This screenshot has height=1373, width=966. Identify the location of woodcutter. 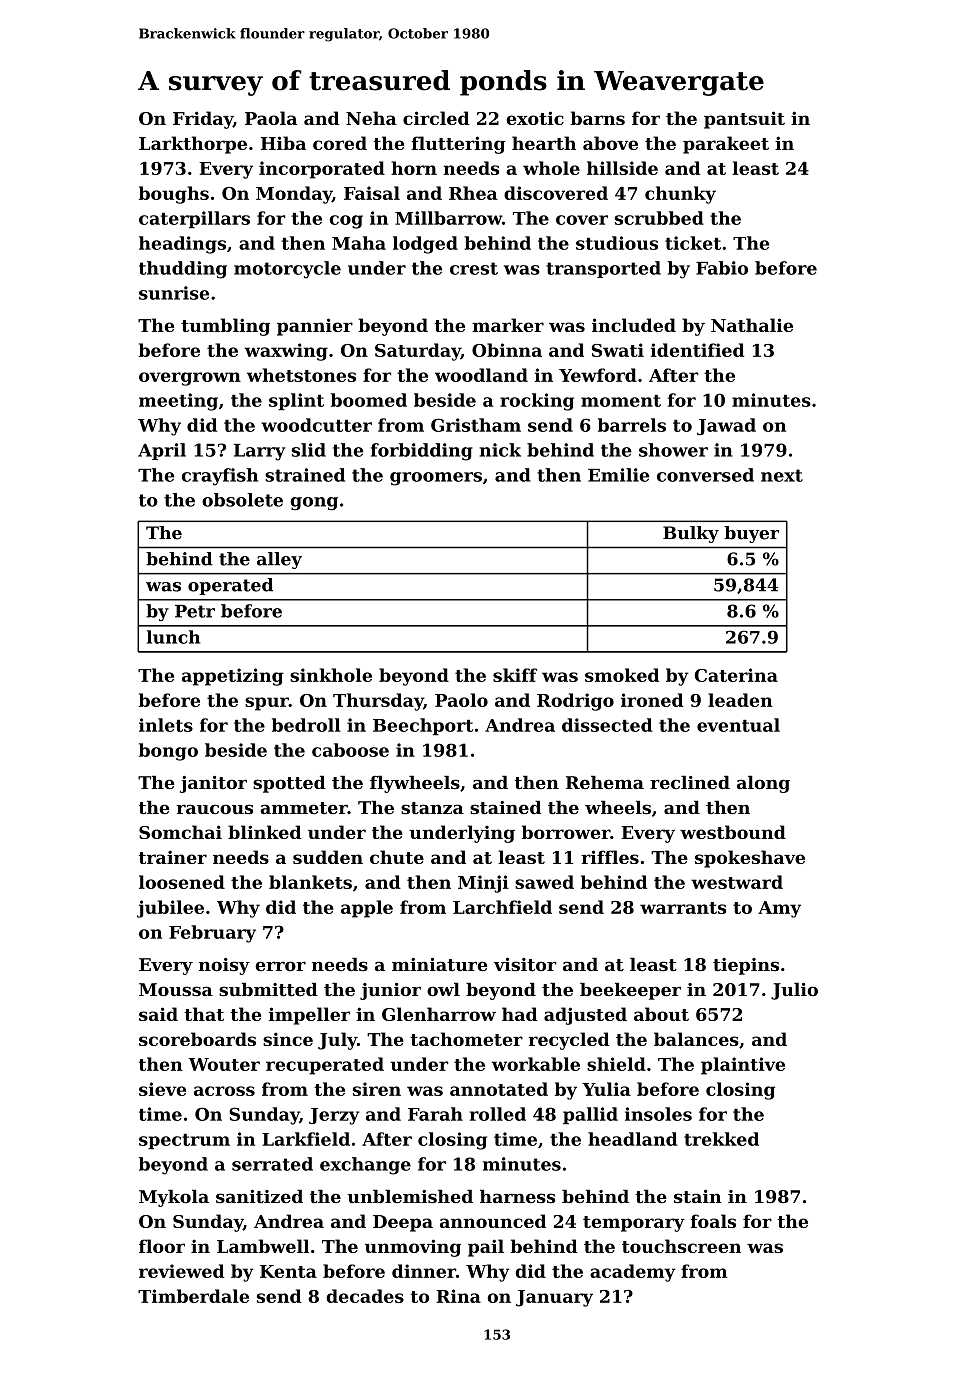
(316, 425).
